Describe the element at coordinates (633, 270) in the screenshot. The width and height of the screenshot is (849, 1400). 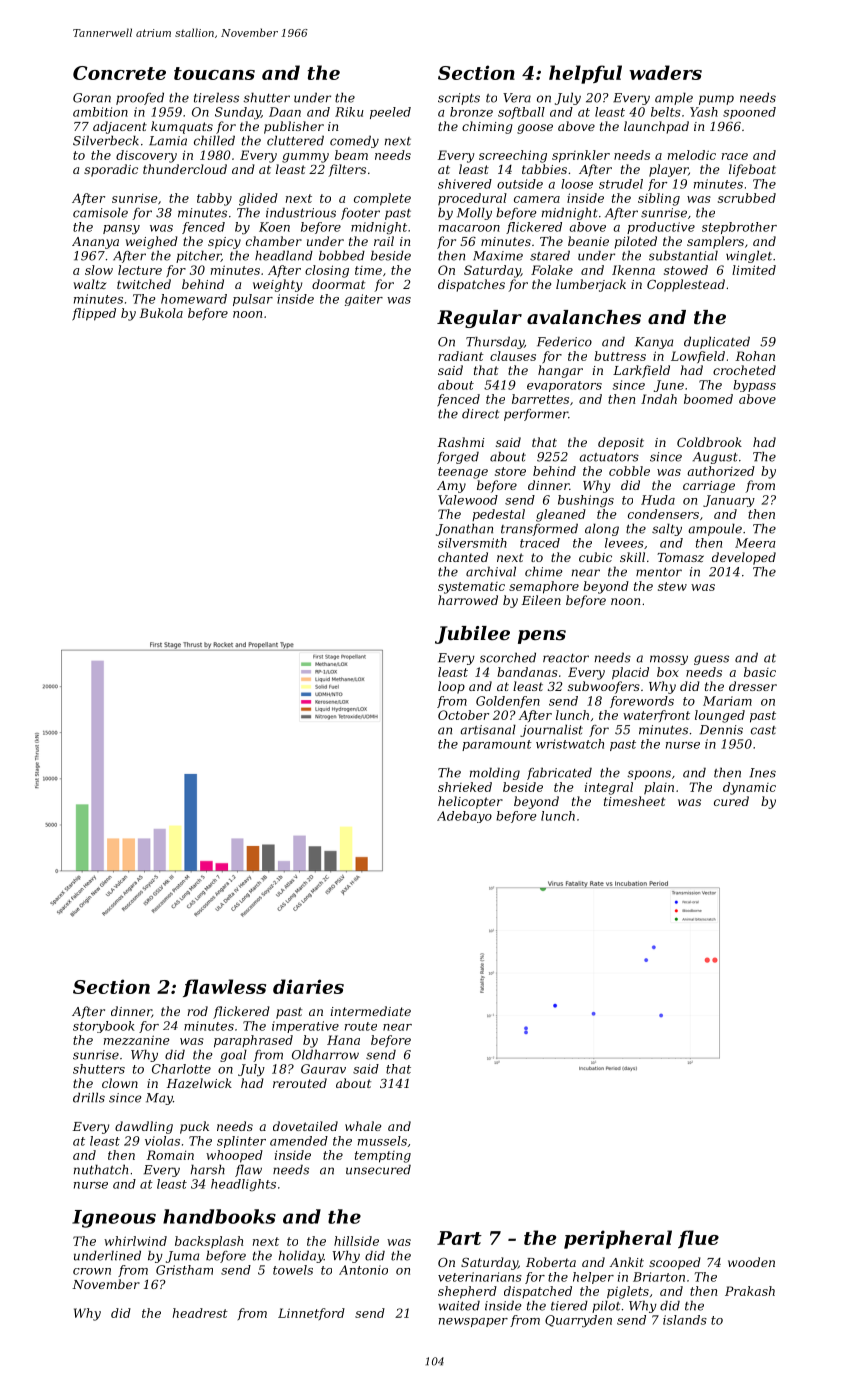
I see `Ikenna` at that location.
